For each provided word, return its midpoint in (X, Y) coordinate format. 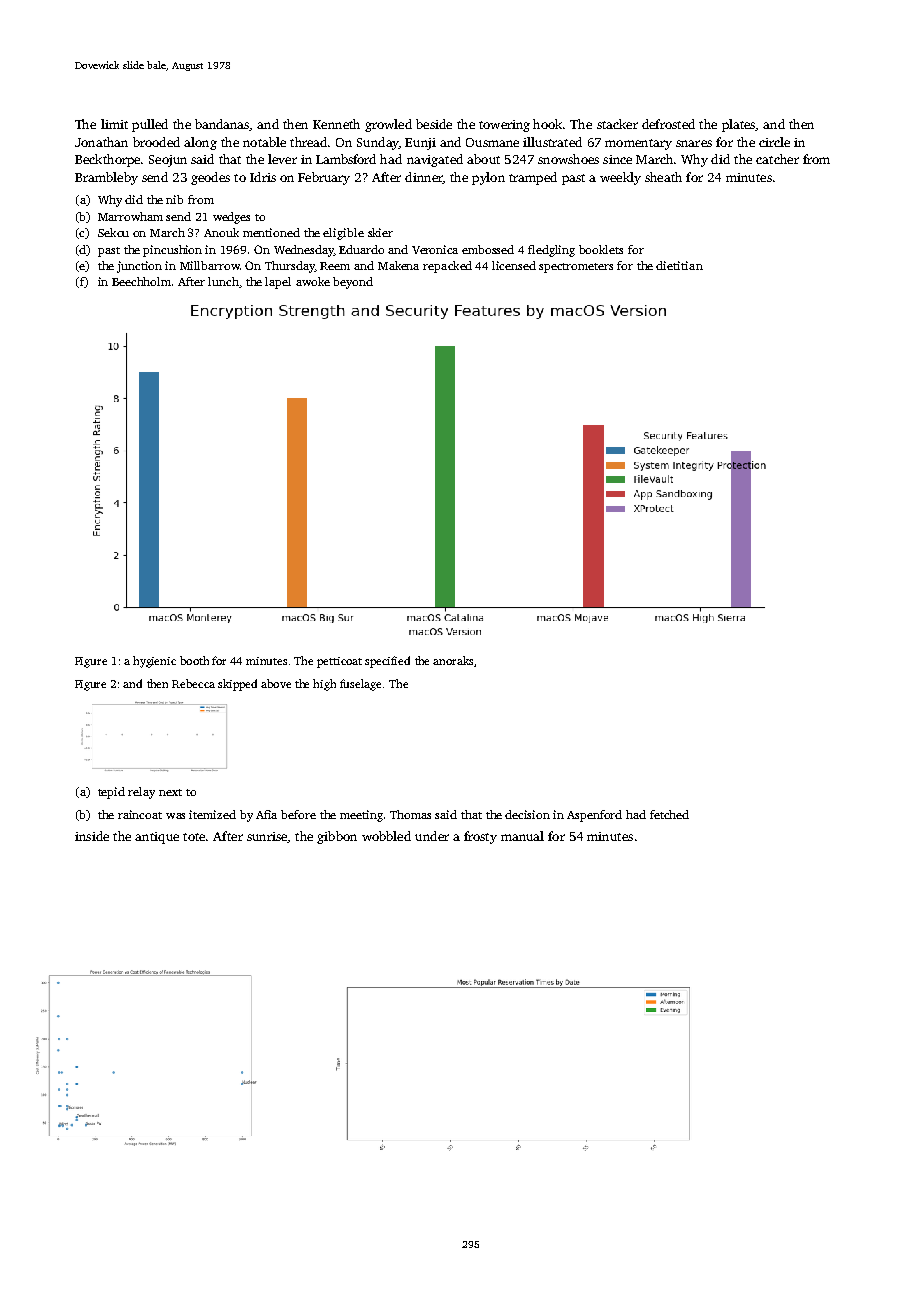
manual (522, 836)
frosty (480, 837)
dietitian (679, 265)
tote (194, 837)
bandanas (222, 125)
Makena (398, 265)
